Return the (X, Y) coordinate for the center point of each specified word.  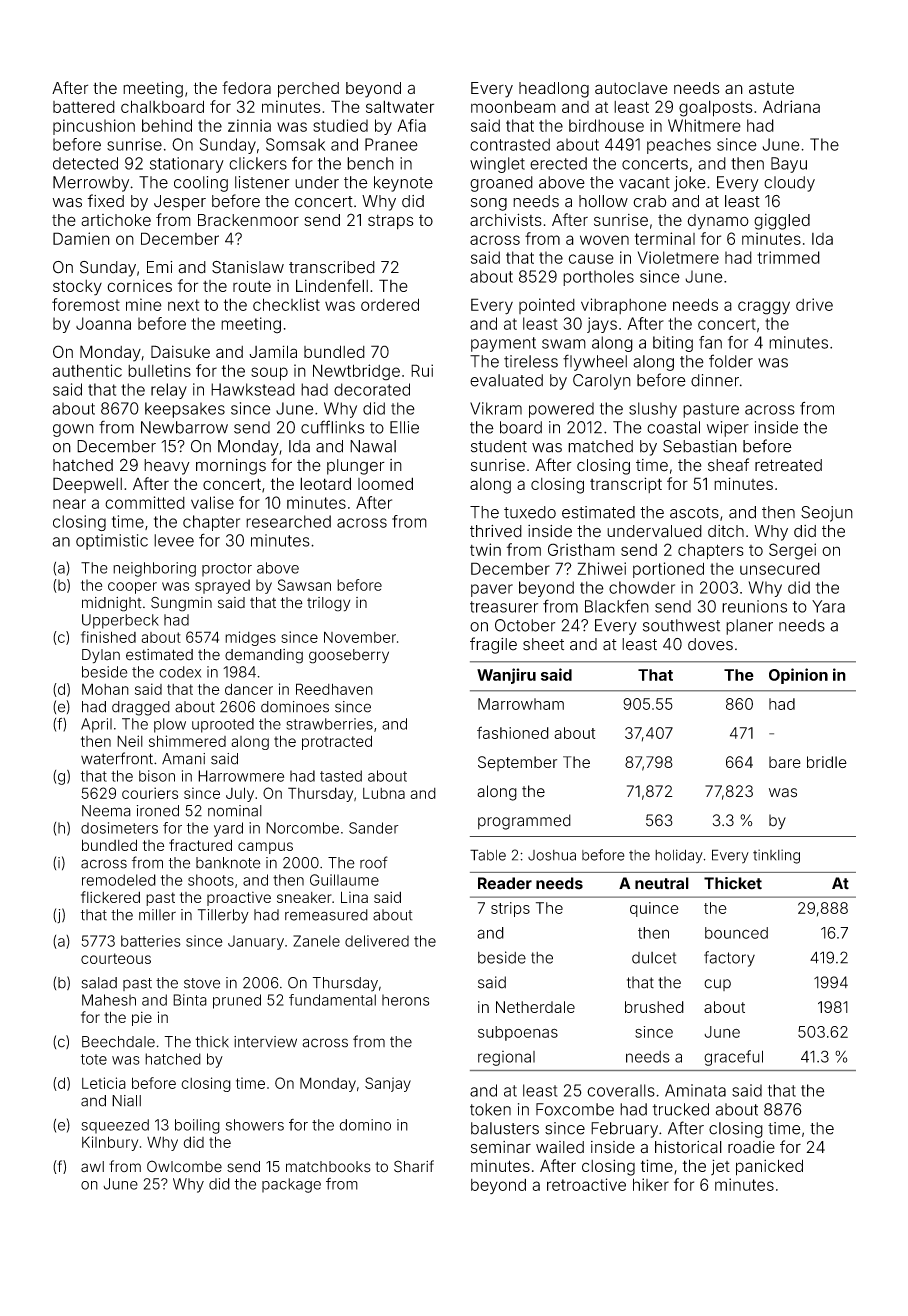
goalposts (716, 108)
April (96, 725)
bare (785, 762)
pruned (237, 1001)
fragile (493, 645)
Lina (354, 897)
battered (84, 107)
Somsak (295, 144)
